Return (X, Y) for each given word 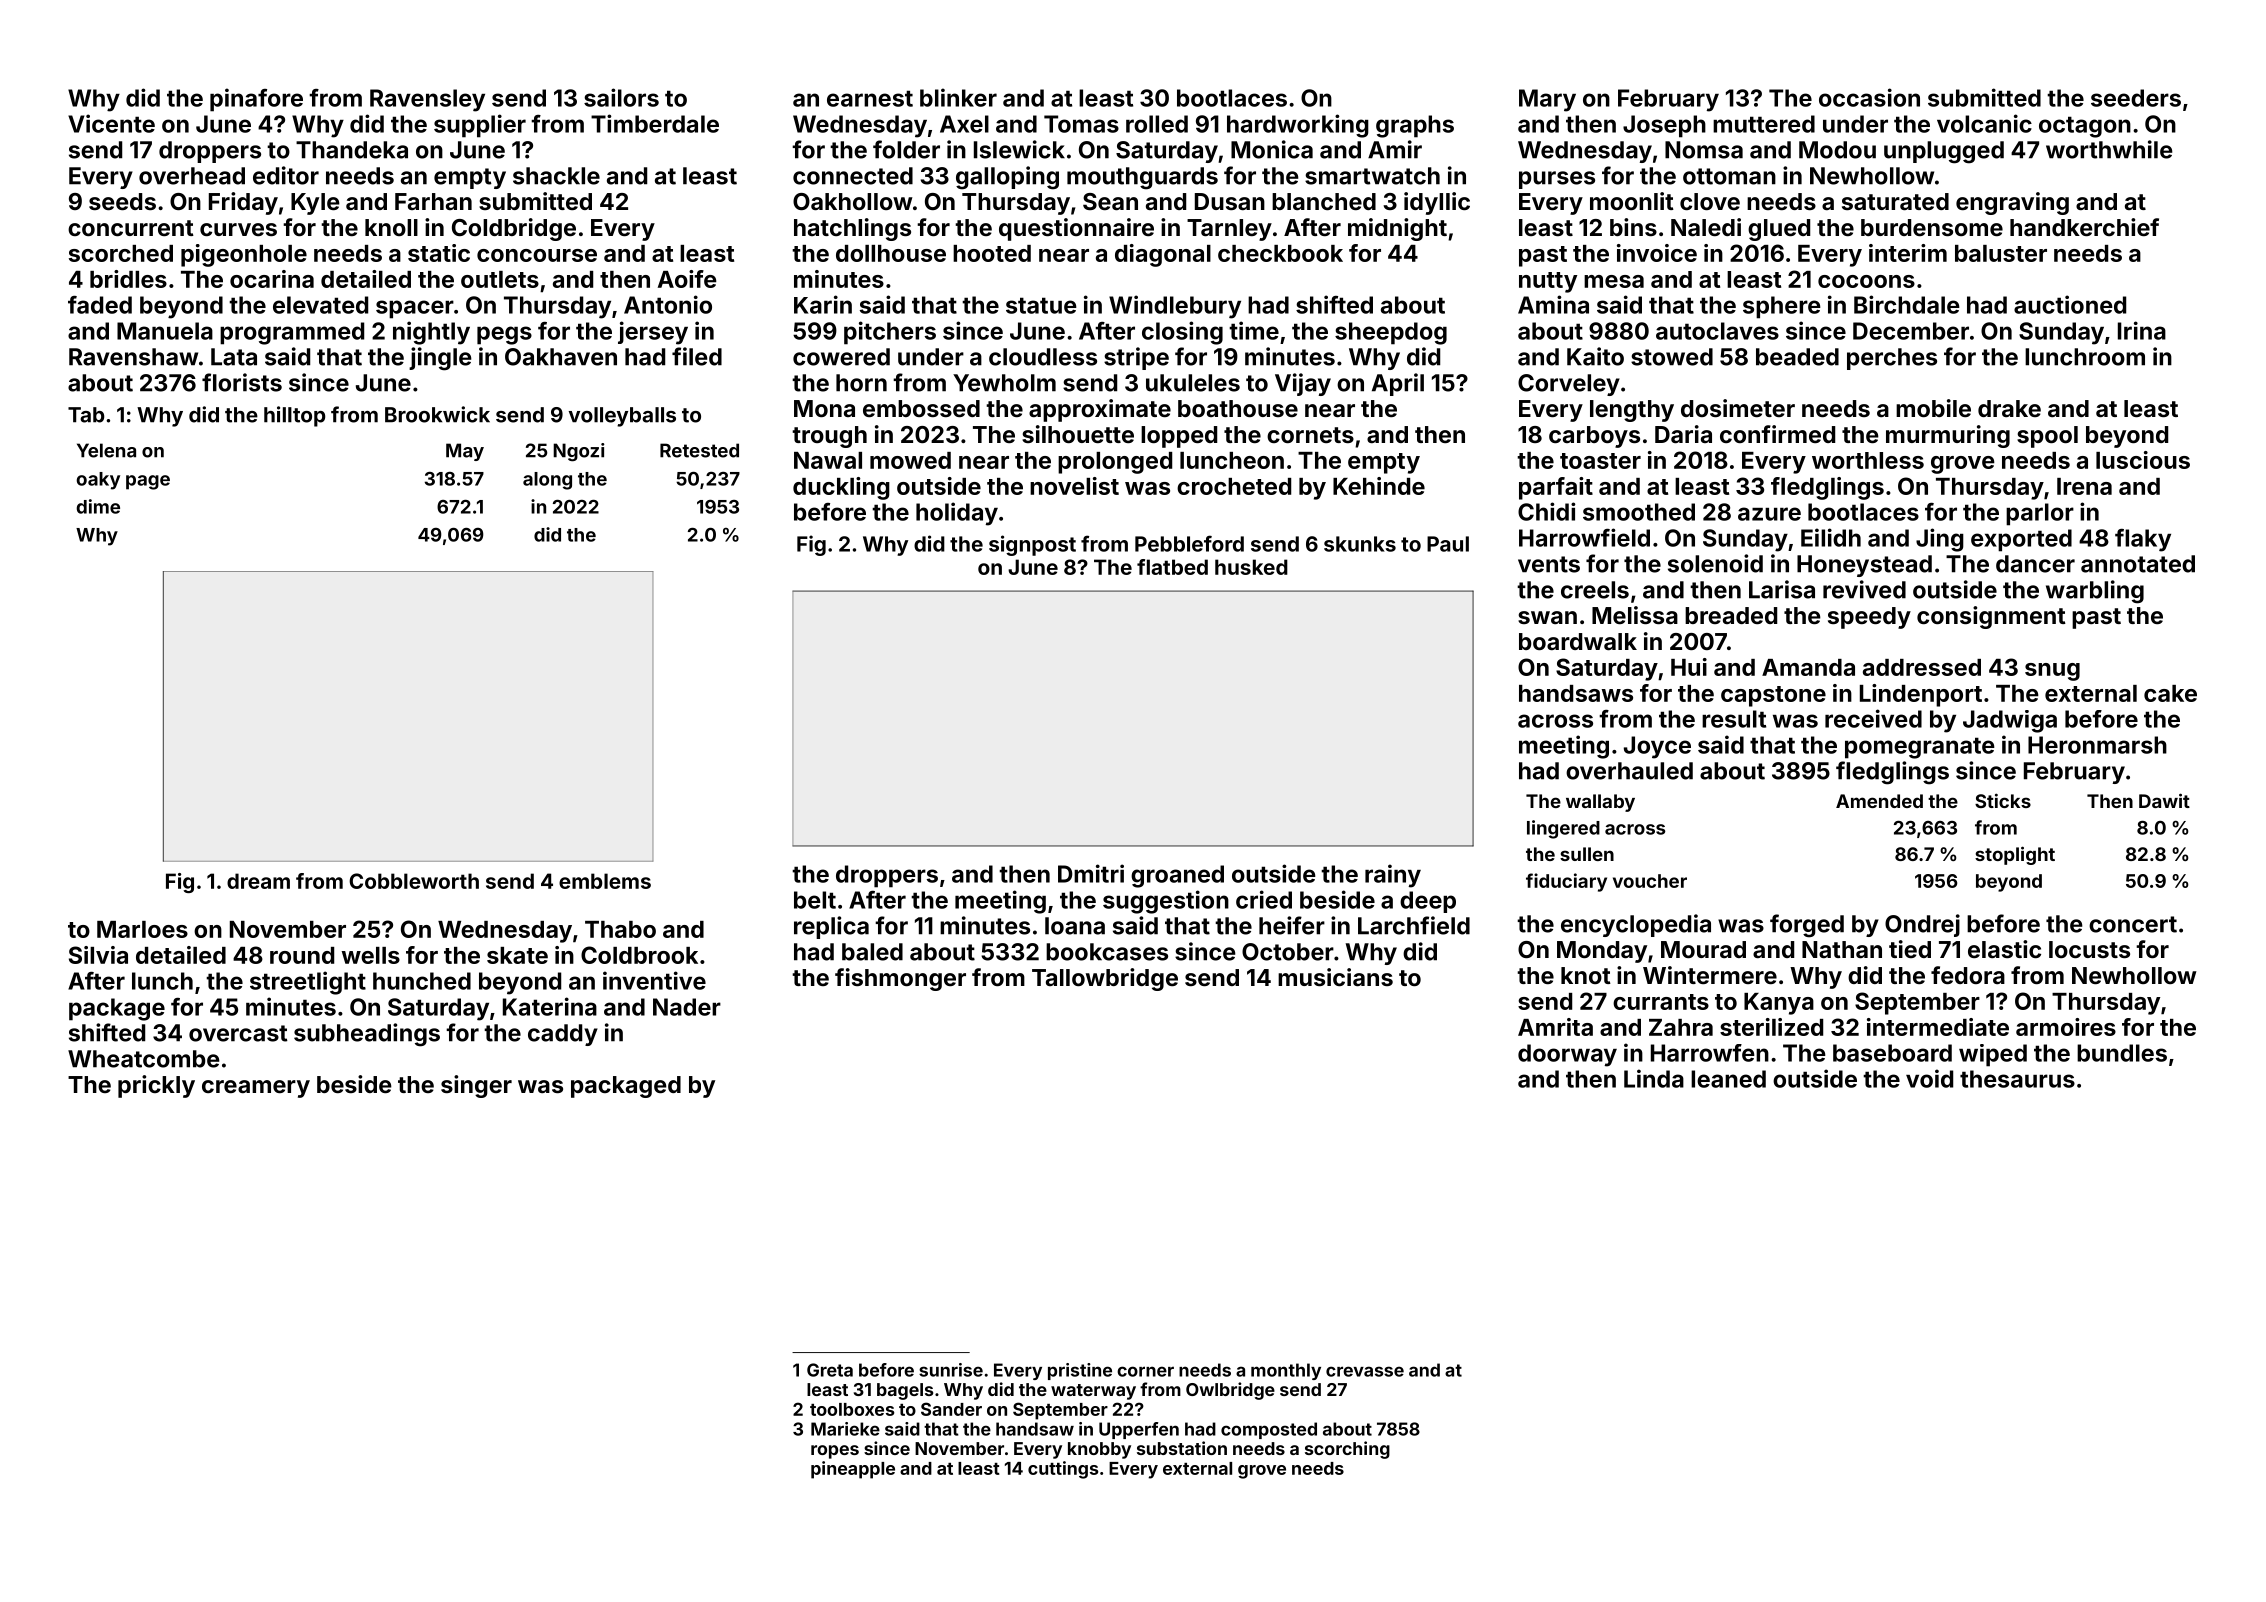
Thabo (620, 929)
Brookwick (437, 414)
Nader (687, 1007)
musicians (1335, 977)
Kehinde (1379, 486)
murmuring (1948, 436)
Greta (830, 1370)
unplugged (1944, 152)
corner (1145, 1371)
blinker (958, 97)
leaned (1728, 1079)
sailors (621, 97)
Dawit (2164, 800)
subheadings (367, 1035)
